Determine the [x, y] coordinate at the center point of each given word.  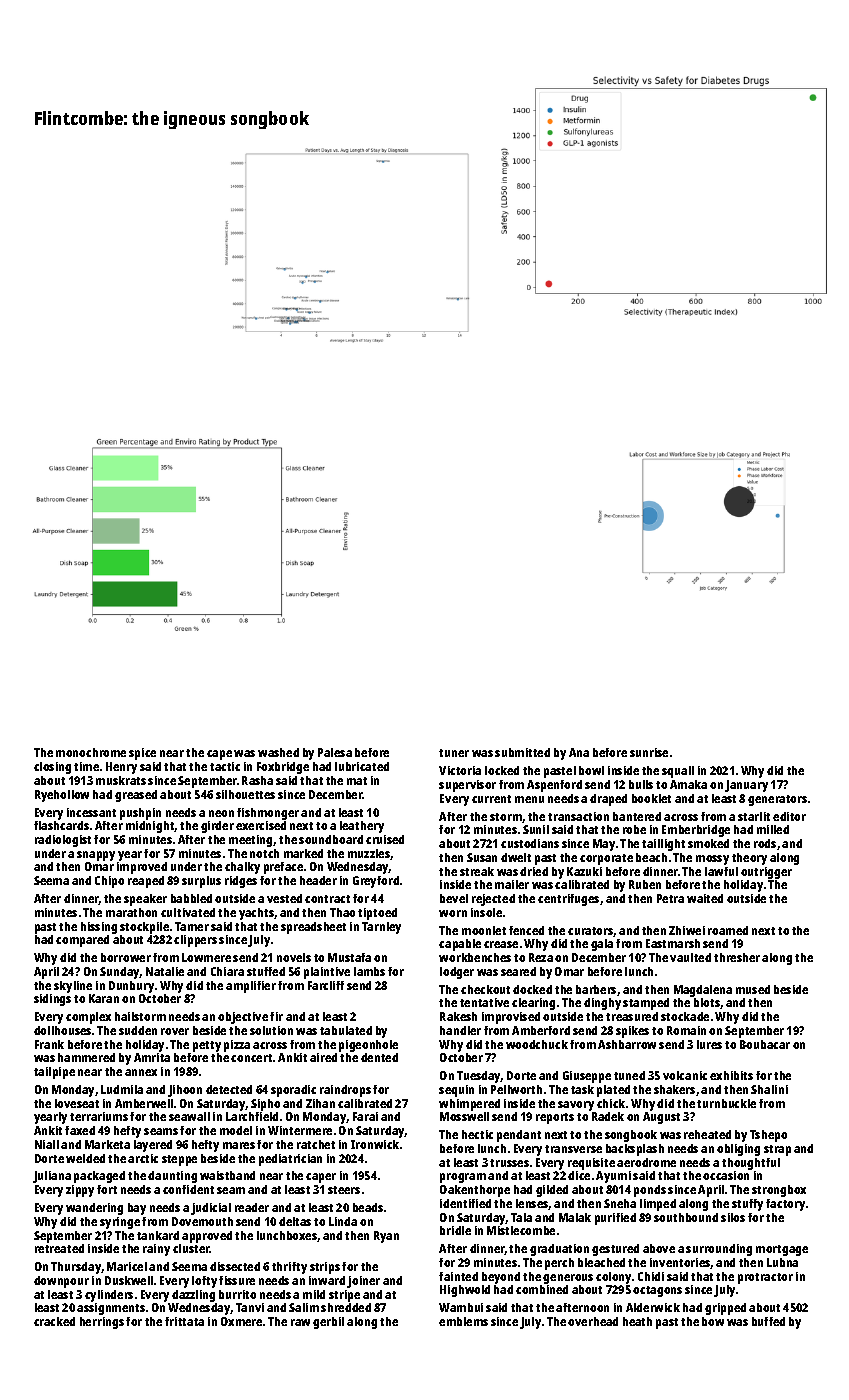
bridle [455, 1230]
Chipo [109, 882]
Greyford [376, 882]
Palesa [335, 752]
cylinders [109, 1296]
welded [85, 1158]
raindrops [345, 1091]
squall [678, 772]
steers [344, 1190]
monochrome [91, 752]
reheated [707, 1134]
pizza [237, 1046]
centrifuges [568, 900]
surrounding [719, 1250]
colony [613, 1278]
